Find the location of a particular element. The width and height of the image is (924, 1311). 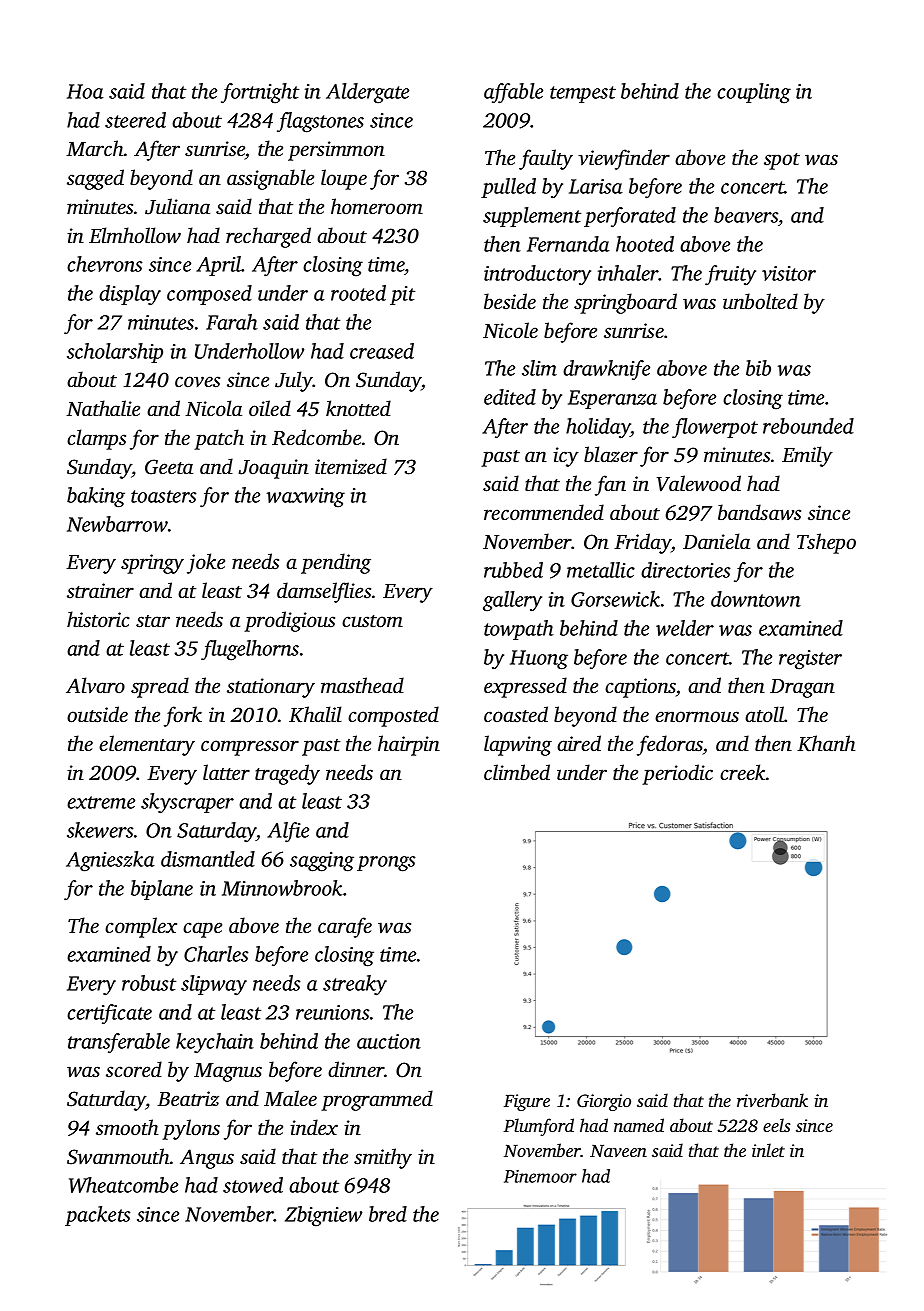

spot is located at coordinates (782, 161).
